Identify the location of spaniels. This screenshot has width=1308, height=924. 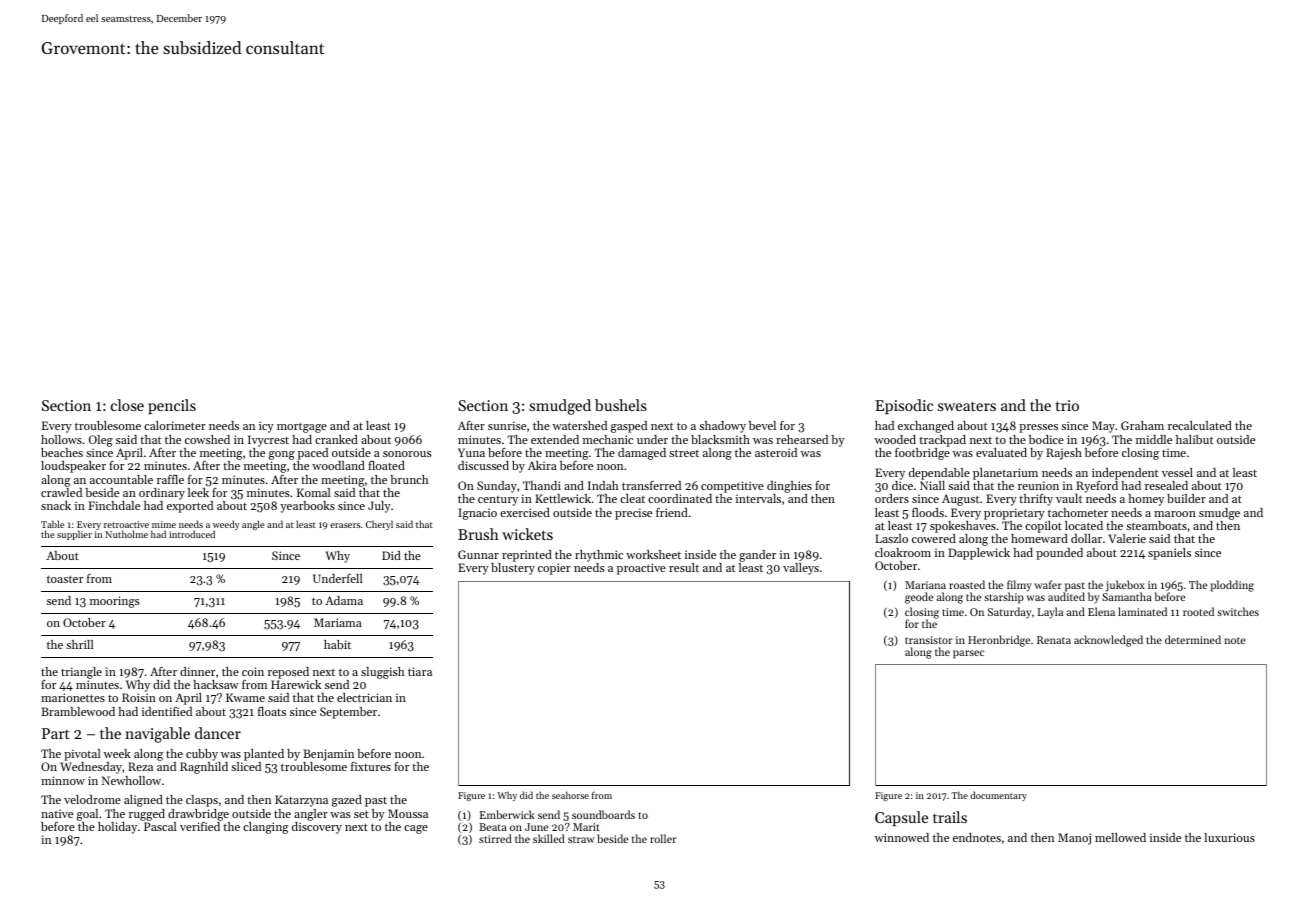
(1169, 554).
